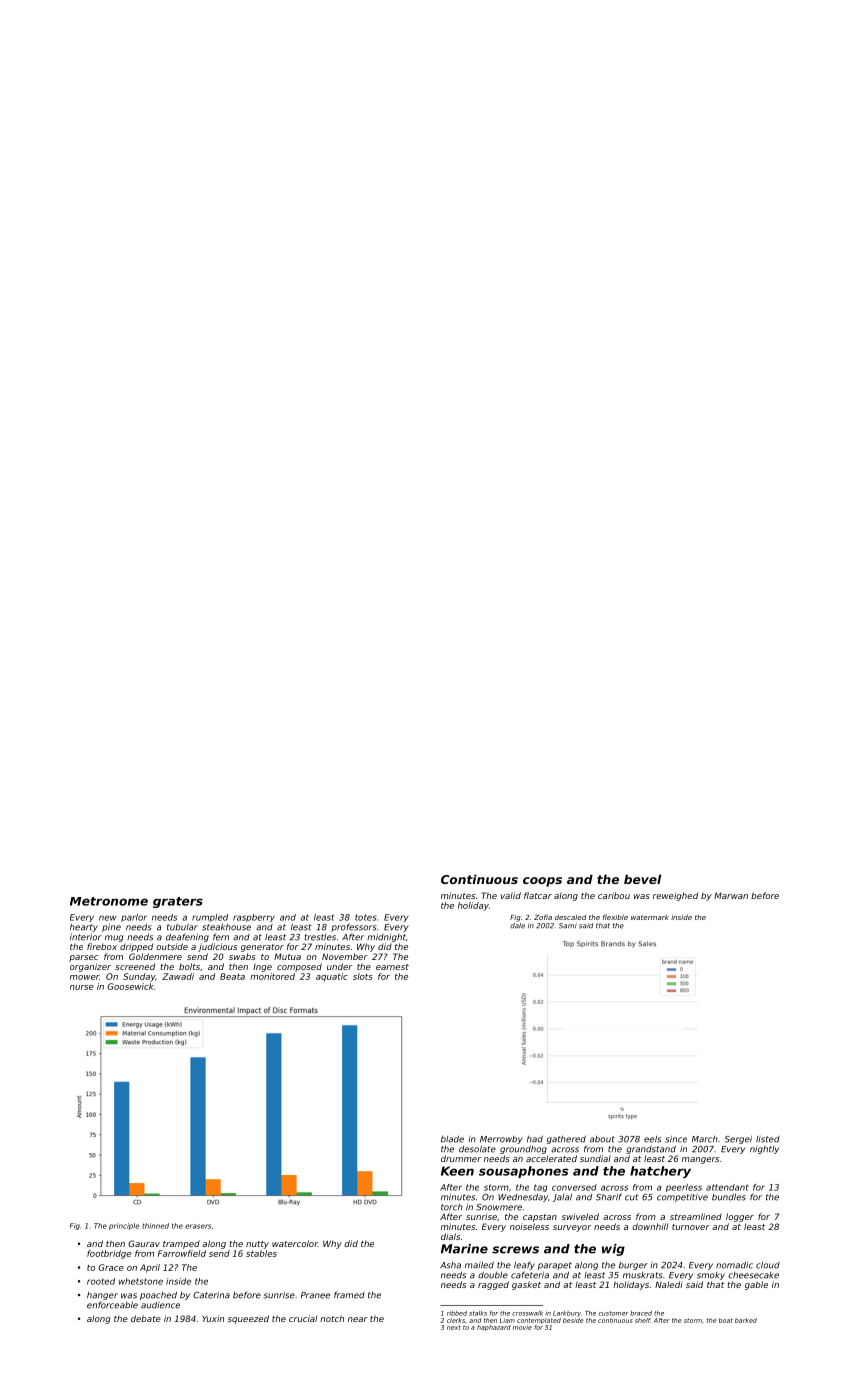 This image has width=849, height=1400. What do you see at coordinates (386, 938) in the image?
I see `midnight` at bounding box center [386, 938].
